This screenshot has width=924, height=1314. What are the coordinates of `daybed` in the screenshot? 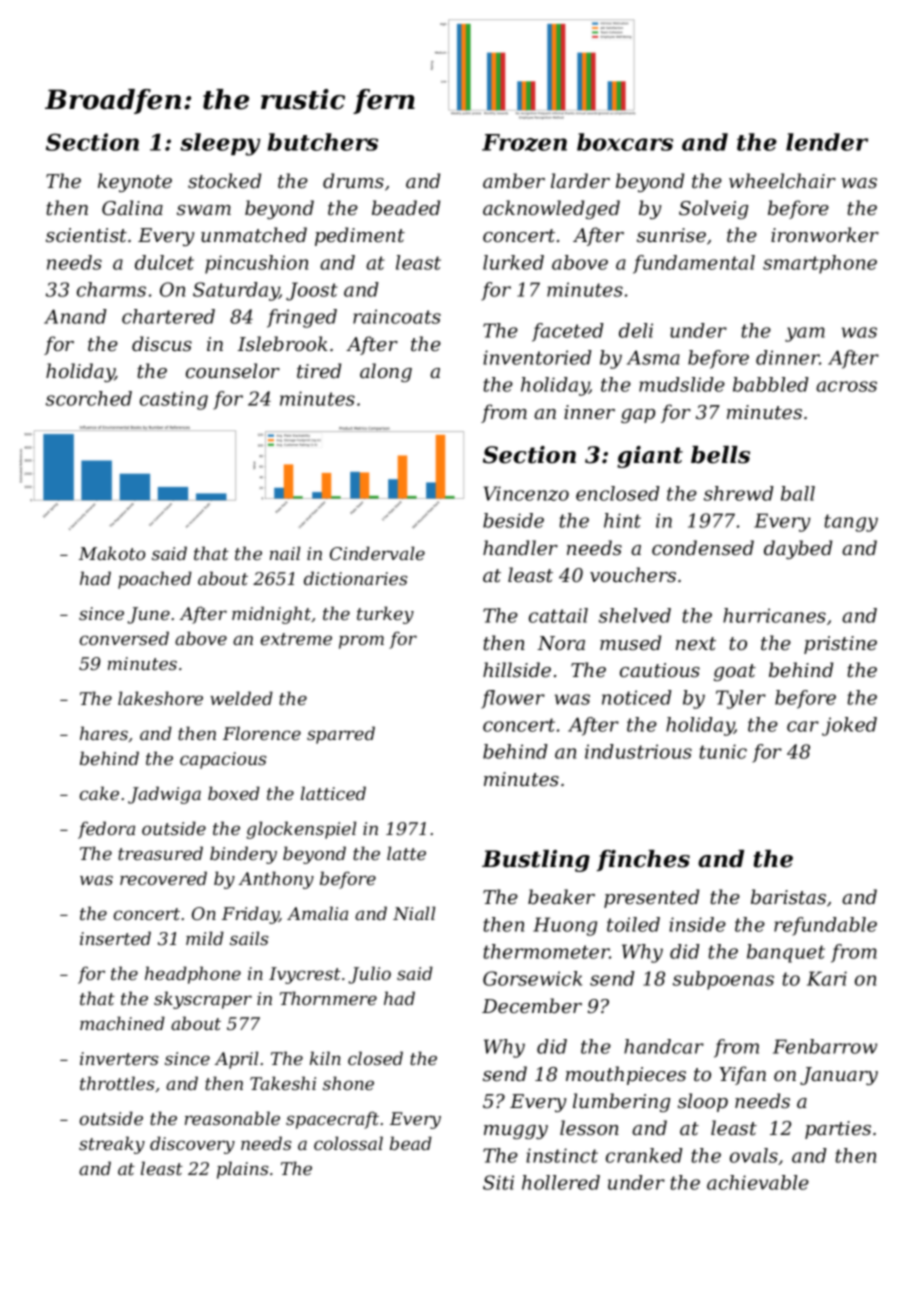 It's located at (798, 549).
